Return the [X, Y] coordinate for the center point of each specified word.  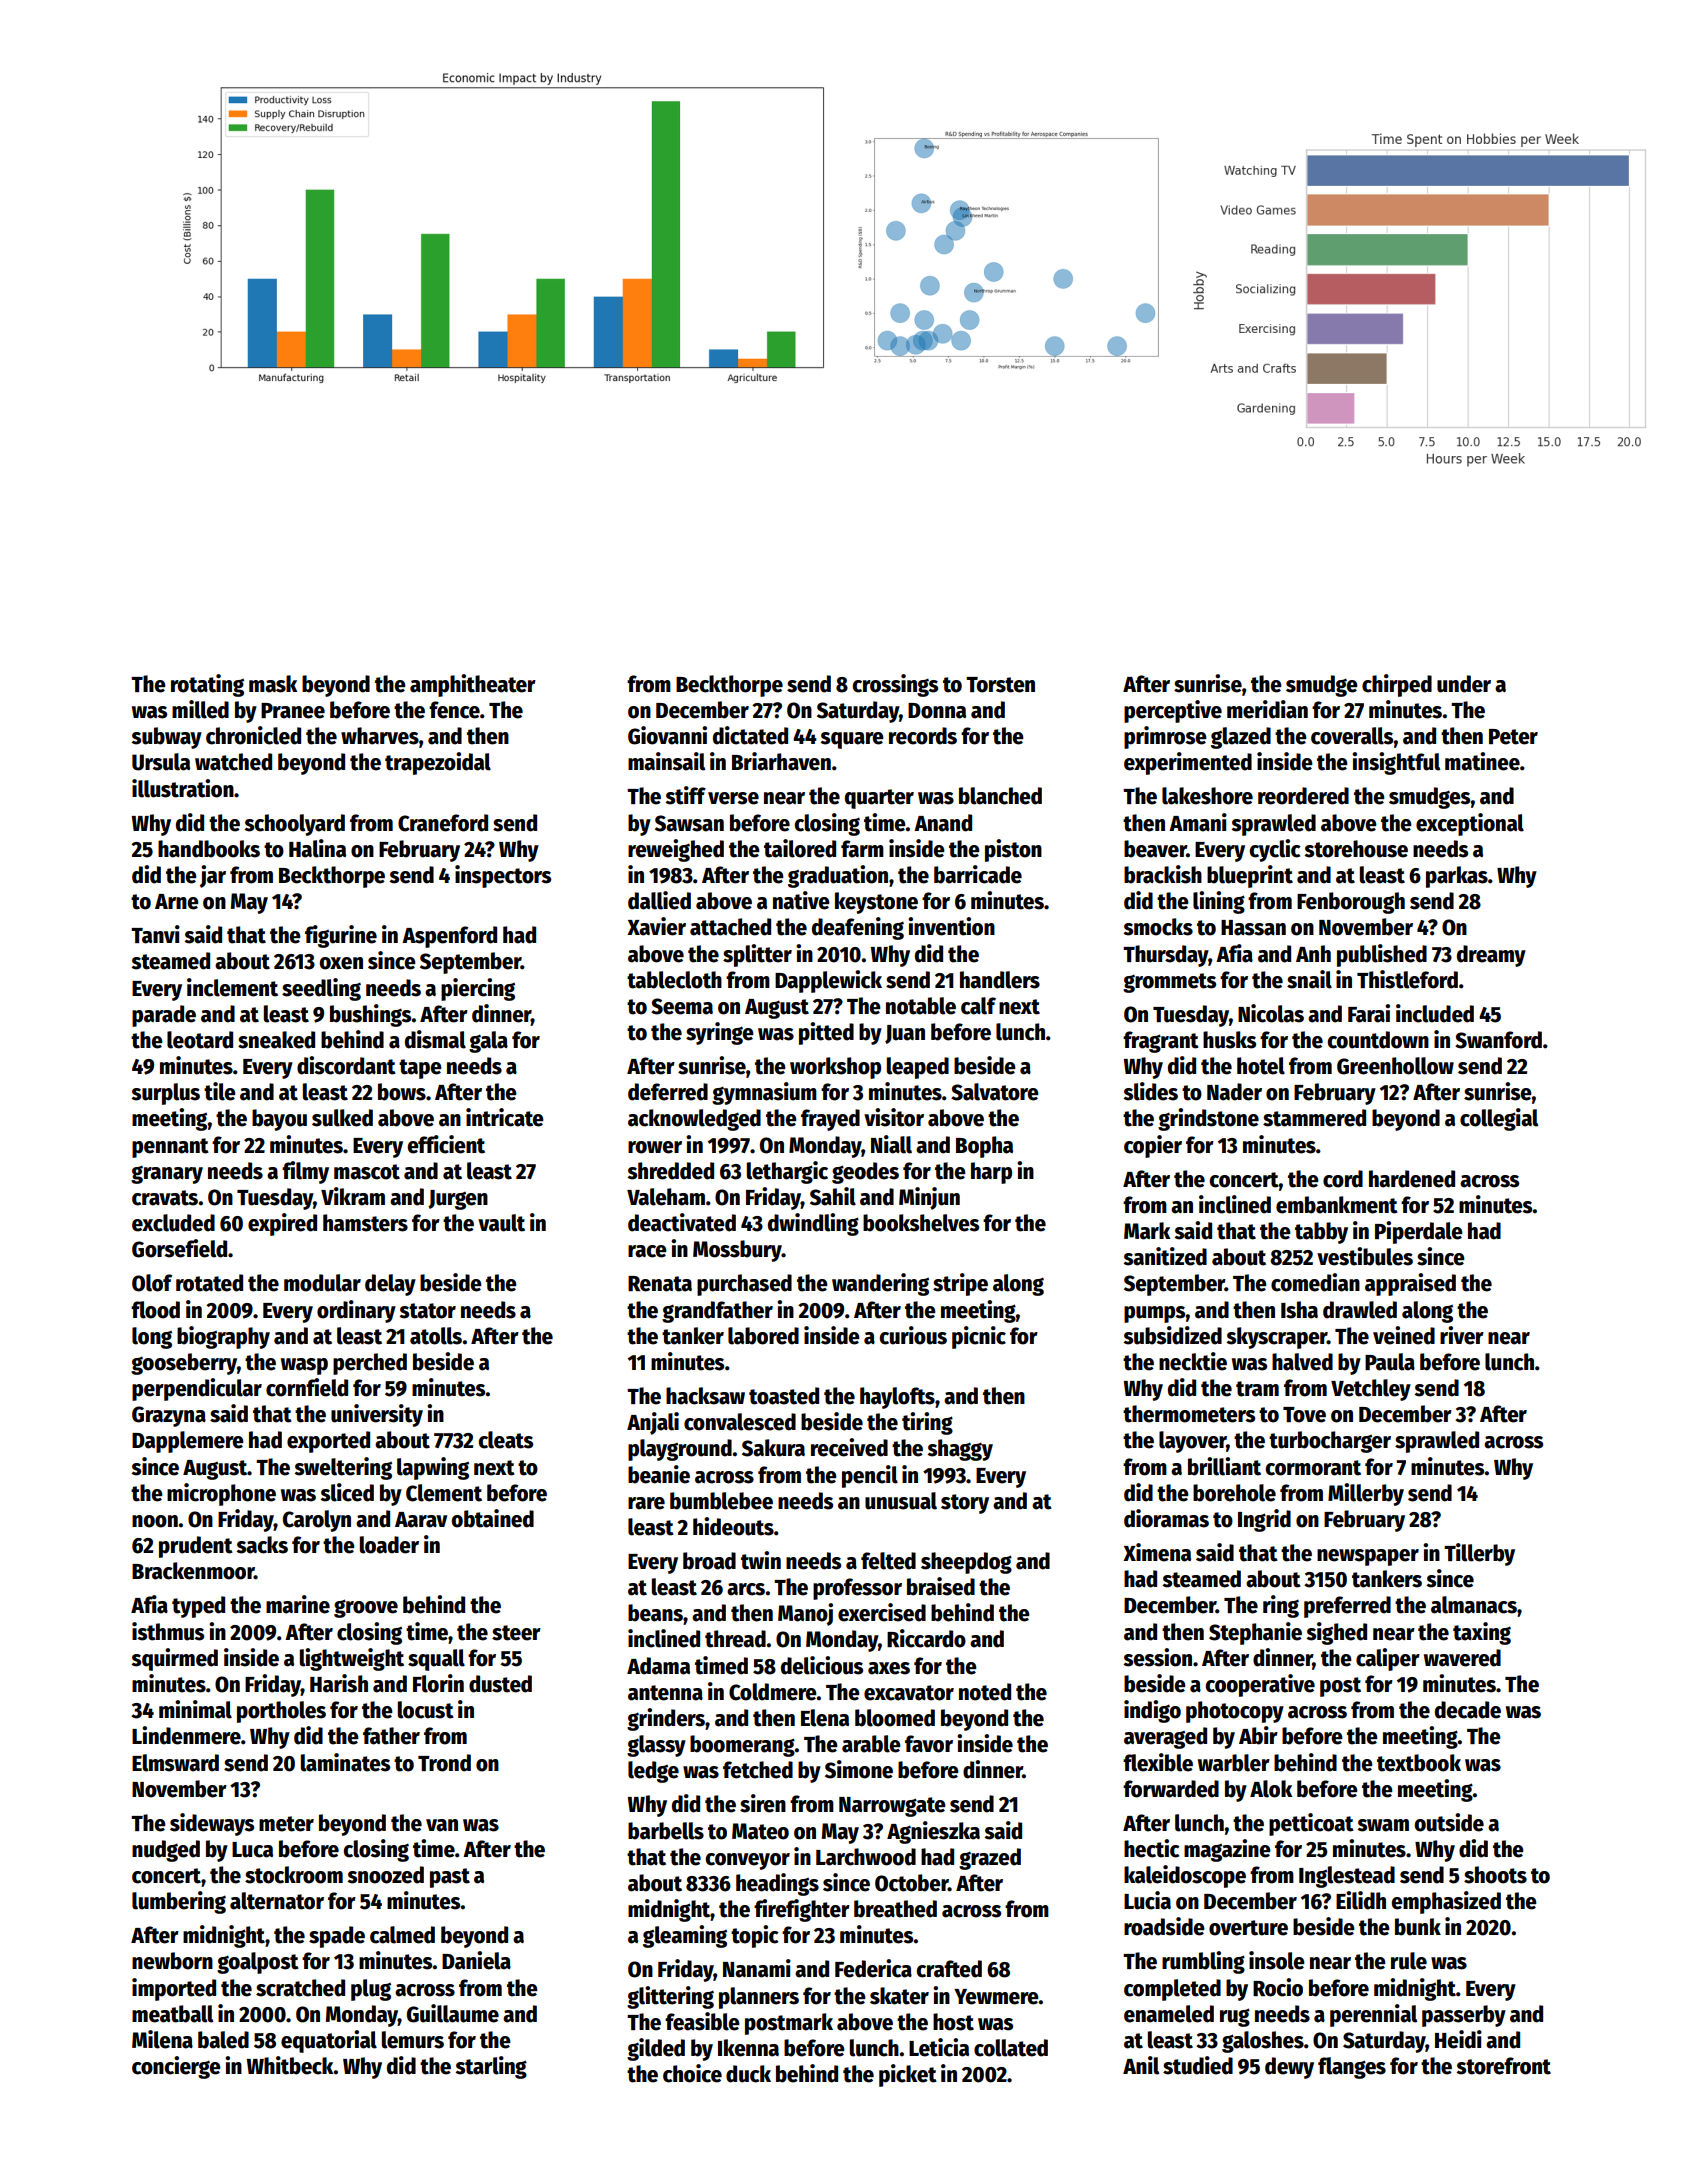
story [965, 1504]
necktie [1193, 1361]
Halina [317, 848]
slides [1150, 1091]
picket [908, 2075]
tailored [800, 848]
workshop [835, 1068]
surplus [165, 1094]
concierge [176, 2067]
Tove [1304, 1415]
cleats [505, 1440]
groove [366, 1608]
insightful [1396, 763]
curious [913, 1335]
